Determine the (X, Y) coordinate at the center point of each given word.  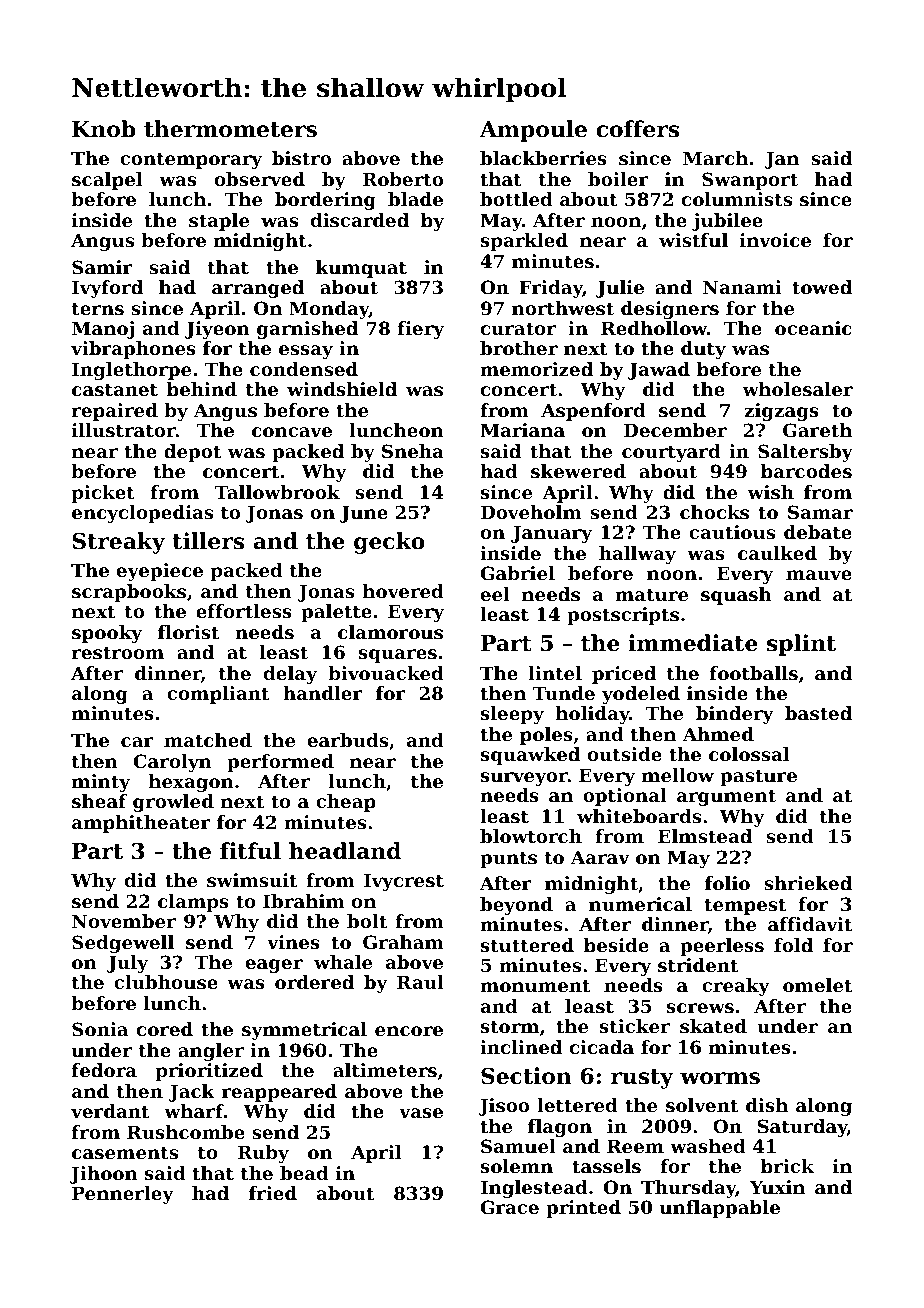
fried (273, 1193)
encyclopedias (142, 514)
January (551, 534)
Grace (510, 1207)
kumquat (361, 269)
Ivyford (107, 289)
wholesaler (798, 389)
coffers (637, 129)
